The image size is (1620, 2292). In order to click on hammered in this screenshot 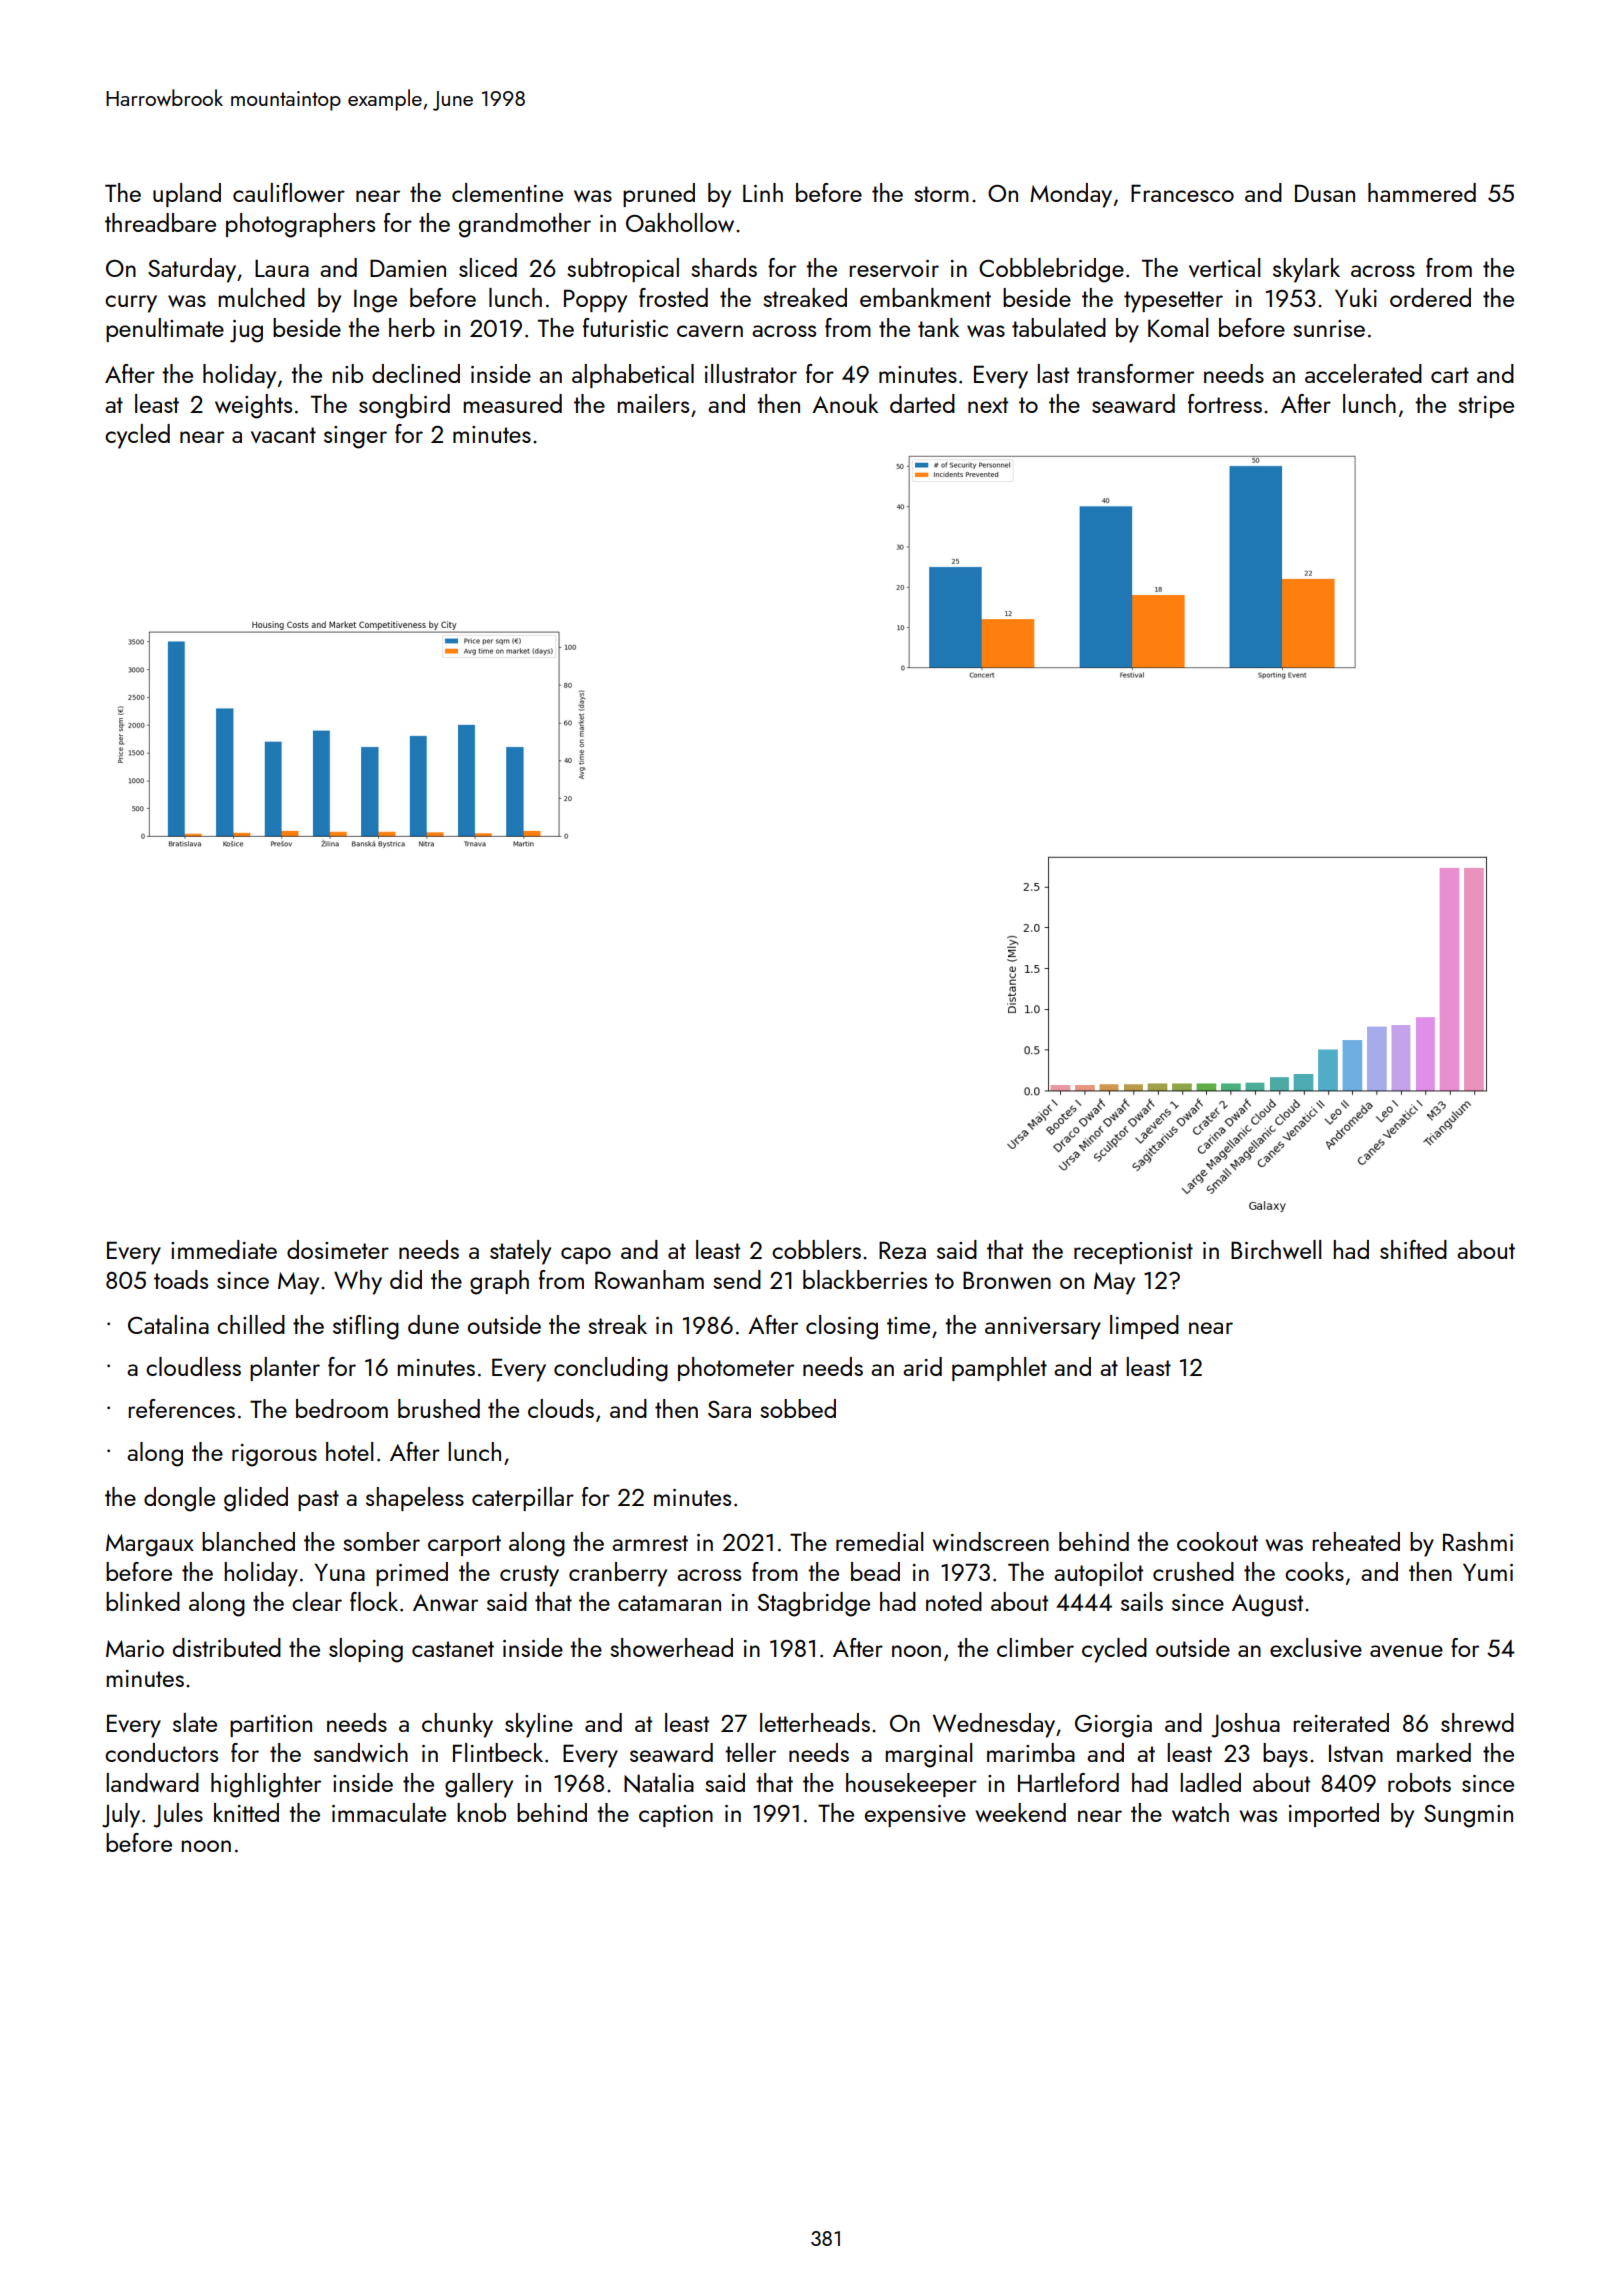, I will do `click(1422, 192)`.
